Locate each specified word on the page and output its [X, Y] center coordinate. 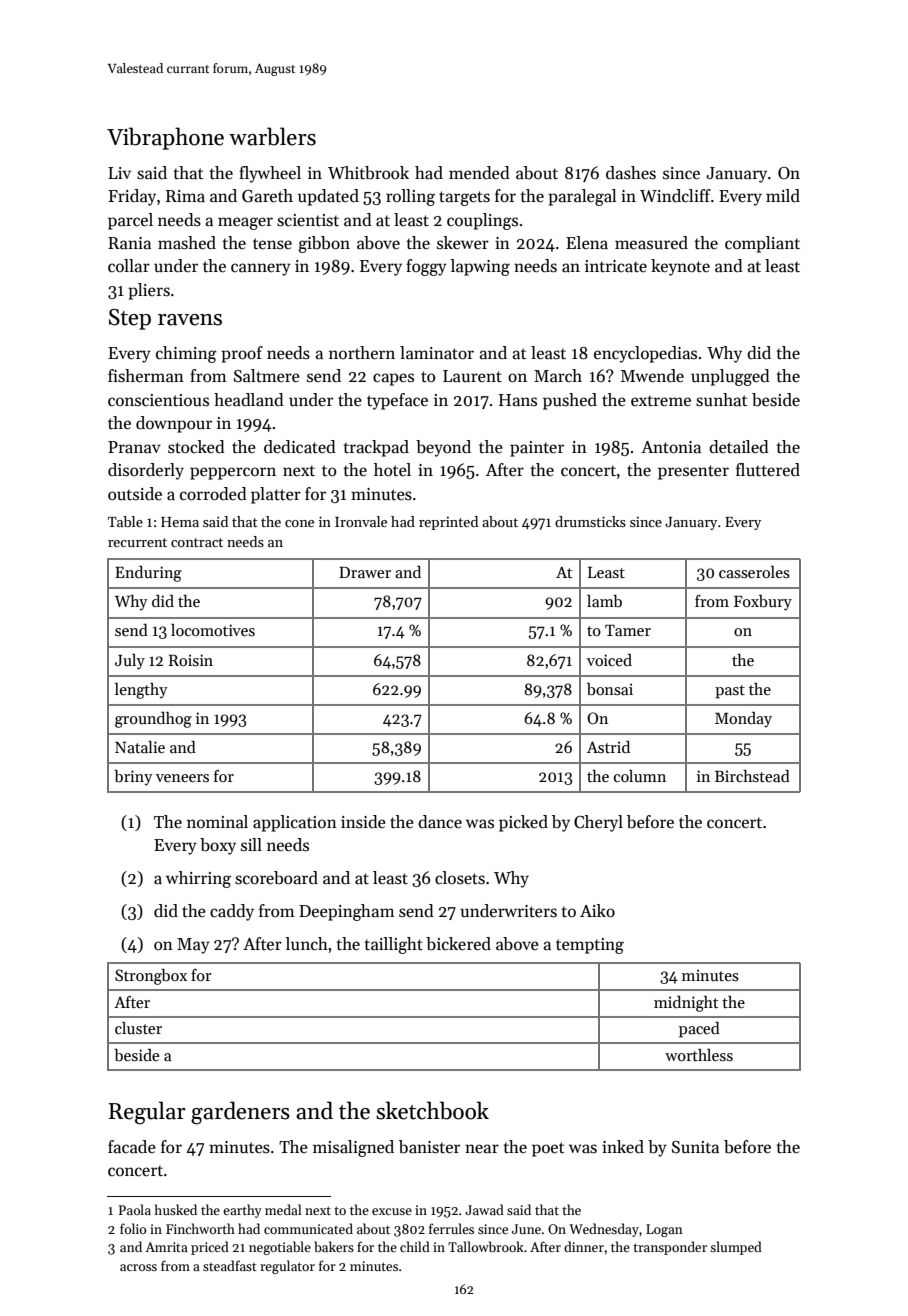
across [138, 1267]
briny [133, 778]
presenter [693, 472]
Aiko [597, 911]
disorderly [146, 471]
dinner [584, 1246]
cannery [261, 269]
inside [363, 822]
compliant [762, 244]
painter [537, 449]
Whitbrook [368, 173]
